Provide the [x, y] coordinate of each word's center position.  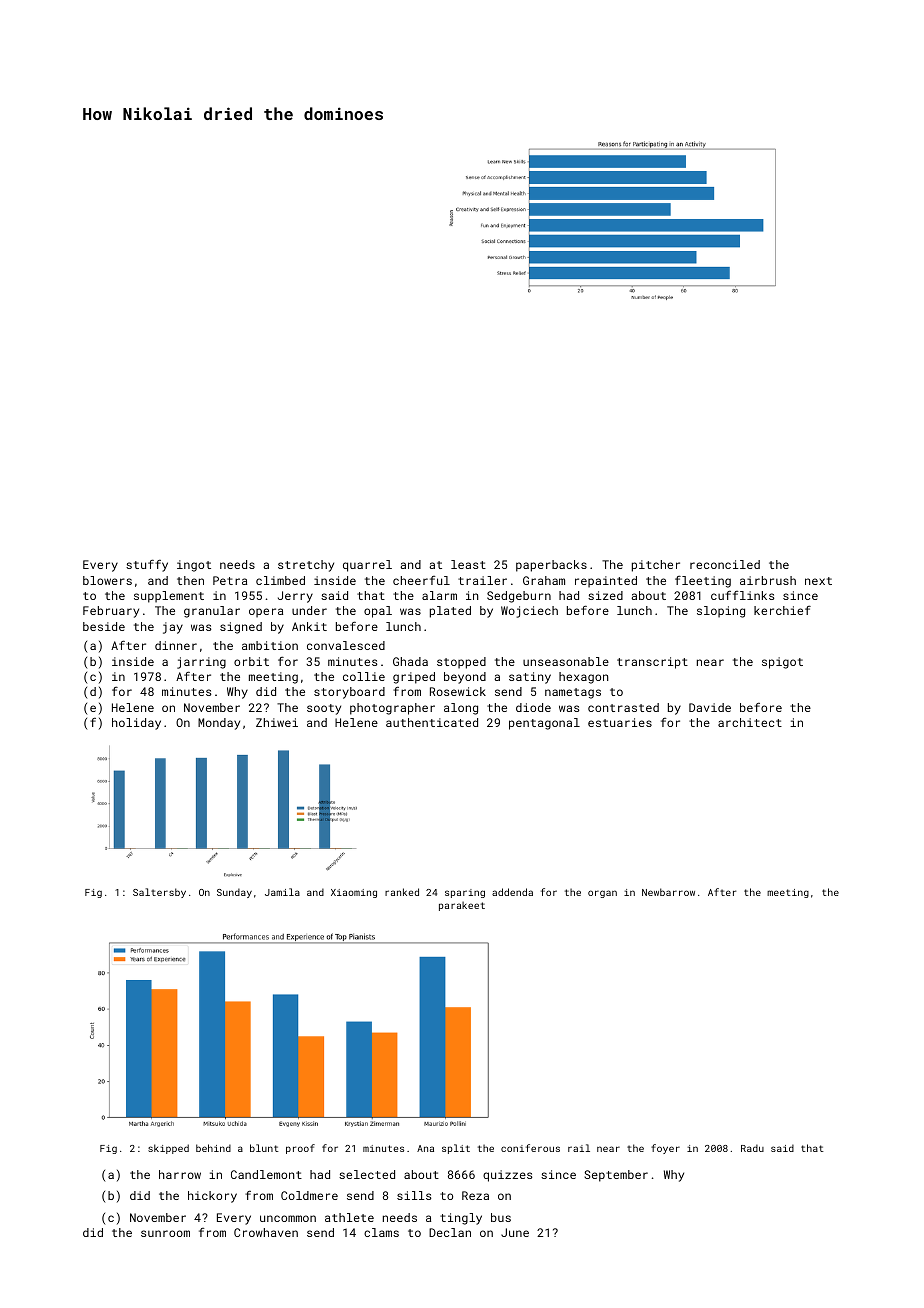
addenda [512, 892]
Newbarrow [668, 892]
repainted [606, 582]
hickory [212, 1197]
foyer [665, 1149]
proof [300, 1149]
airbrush [768, 580]
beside [104, 626]
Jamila [282, 892]
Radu [752, 1148]
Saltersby [159, 893]
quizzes [507, 1176]
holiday [136, 724]
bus [501, 1217]
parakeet [462, 906]
